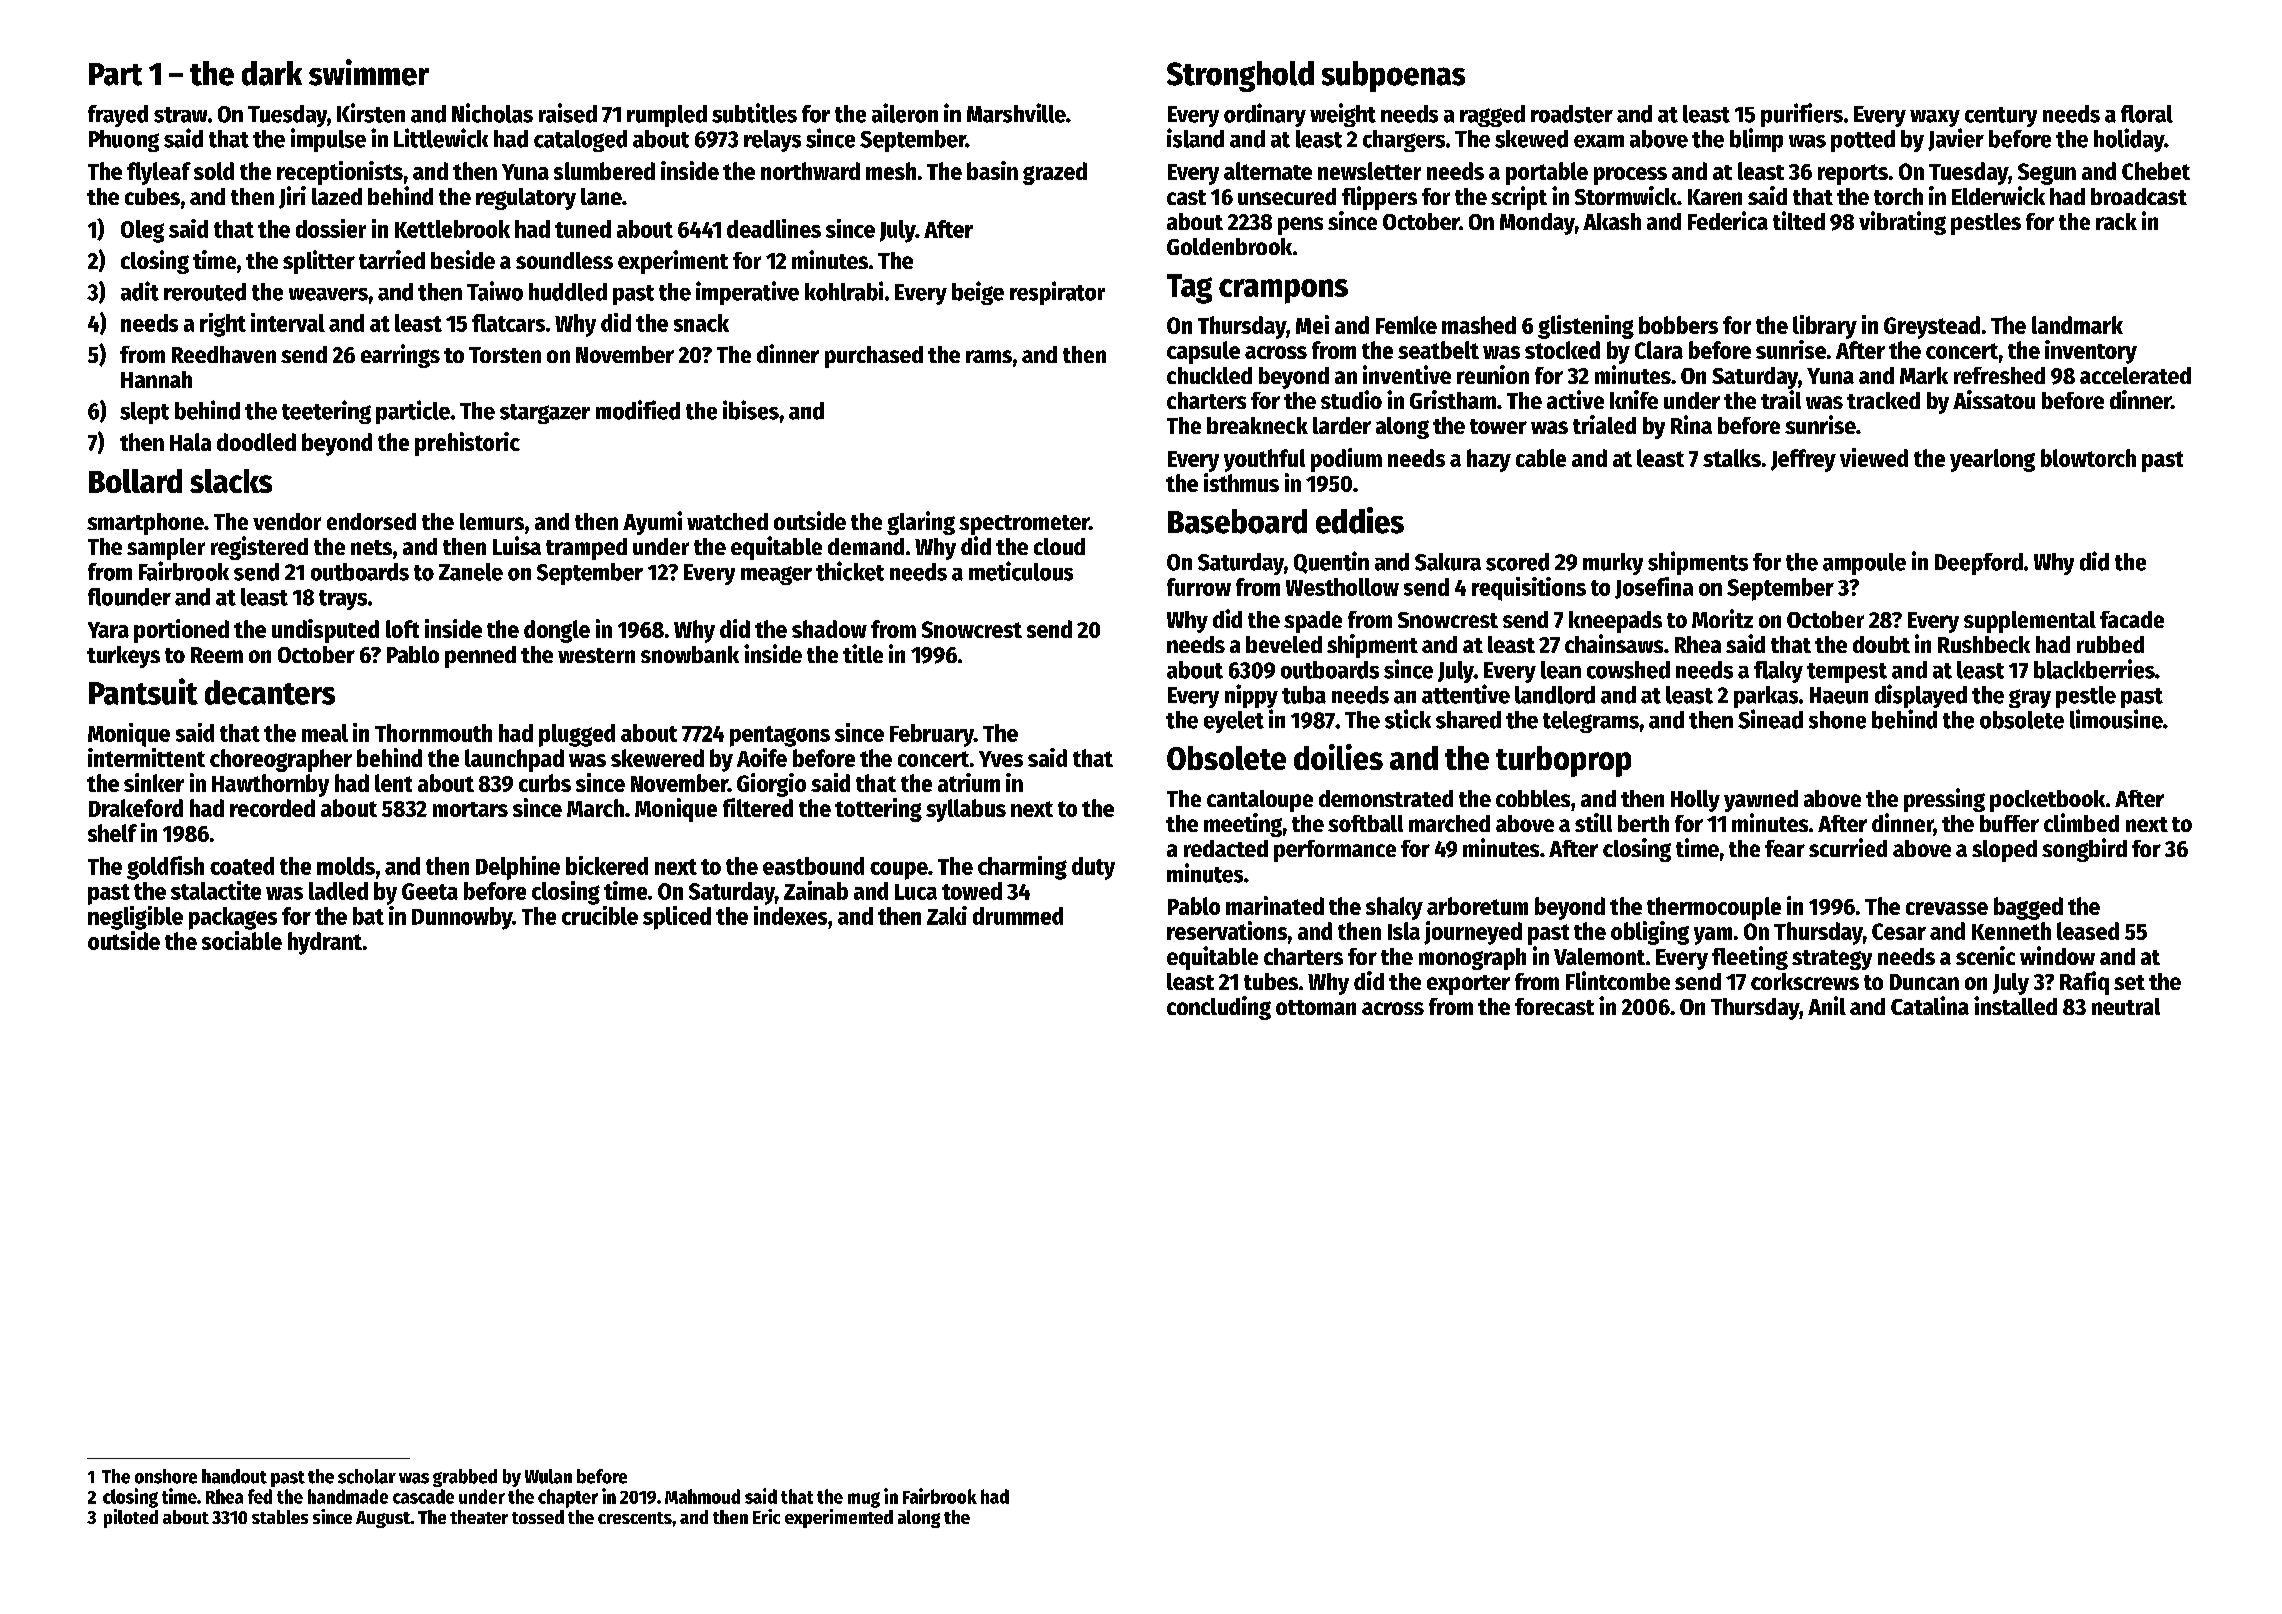  I want to click on leased, so click(2088, 931).
